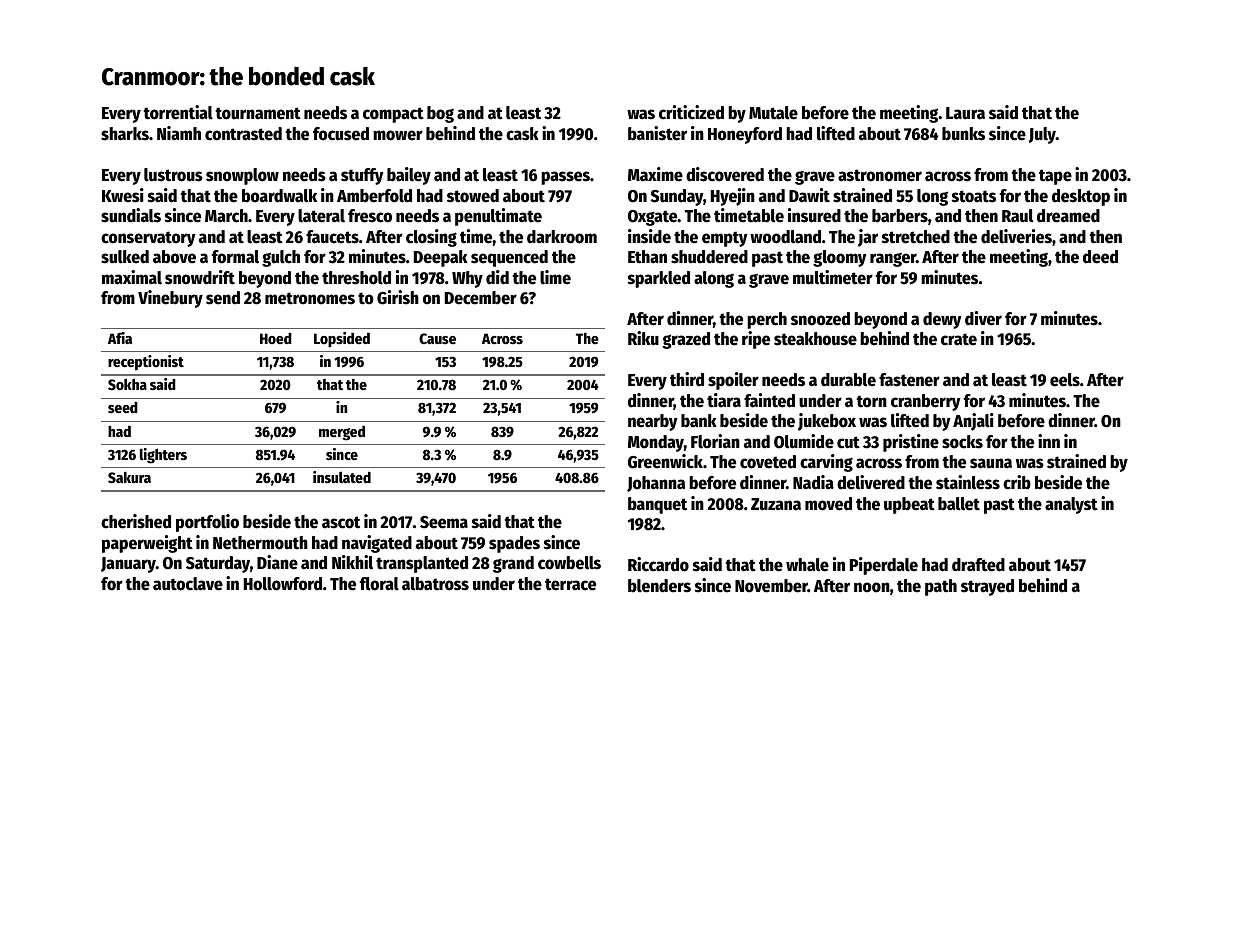  Describe the element at coordinates (437, 338) in the screenshot. I see `Cause` at that location.
